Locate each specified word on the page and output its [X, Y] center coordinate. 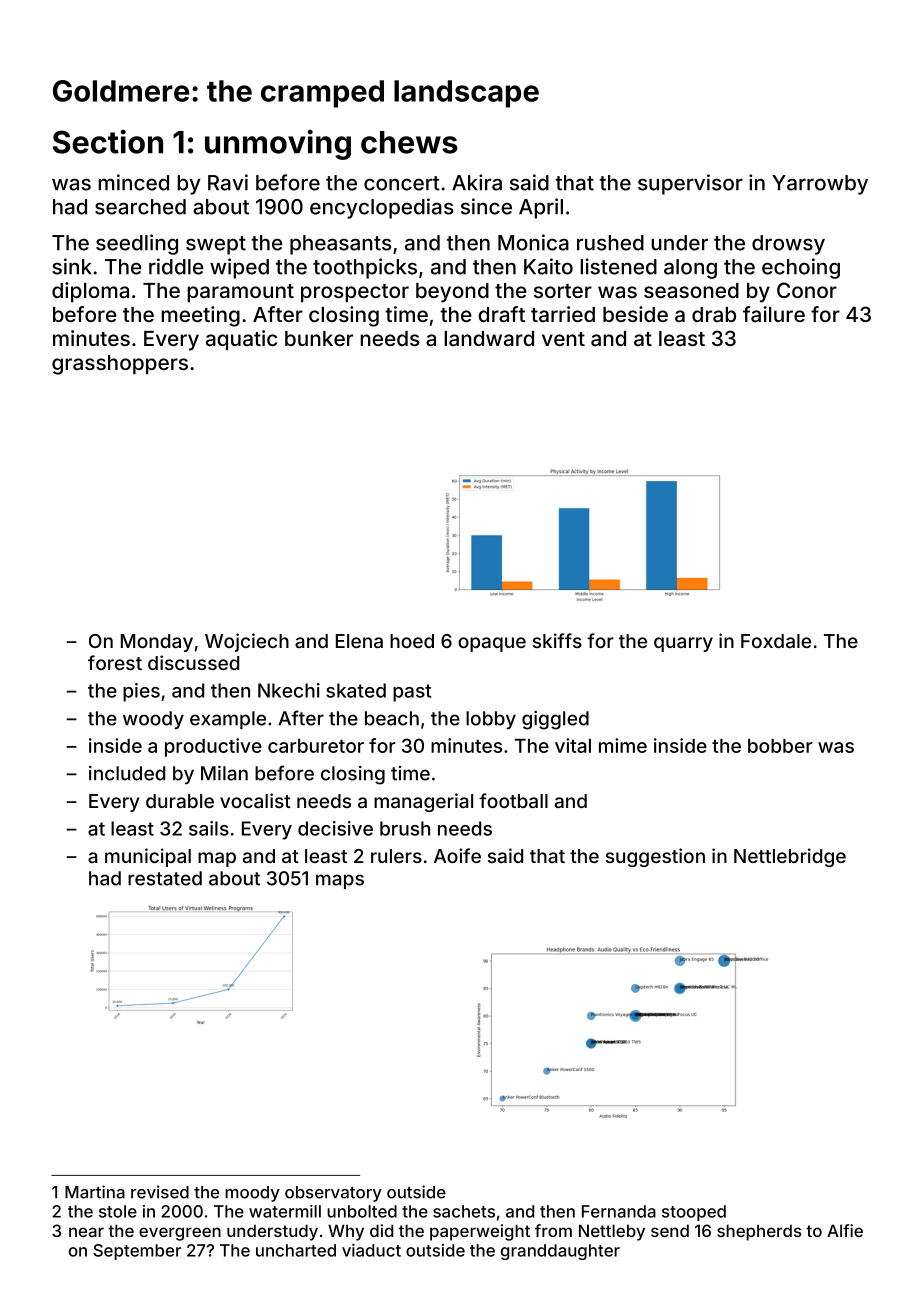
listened [618, 266]
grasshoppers [120, 365]
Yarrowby [820, 185]
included [127, 773]
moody [252, 1194]
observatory [333, 1194]
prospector [355, 293]
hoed [412, 641]
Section [108, 141]
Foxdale [776, 641]
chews [409, 142]
